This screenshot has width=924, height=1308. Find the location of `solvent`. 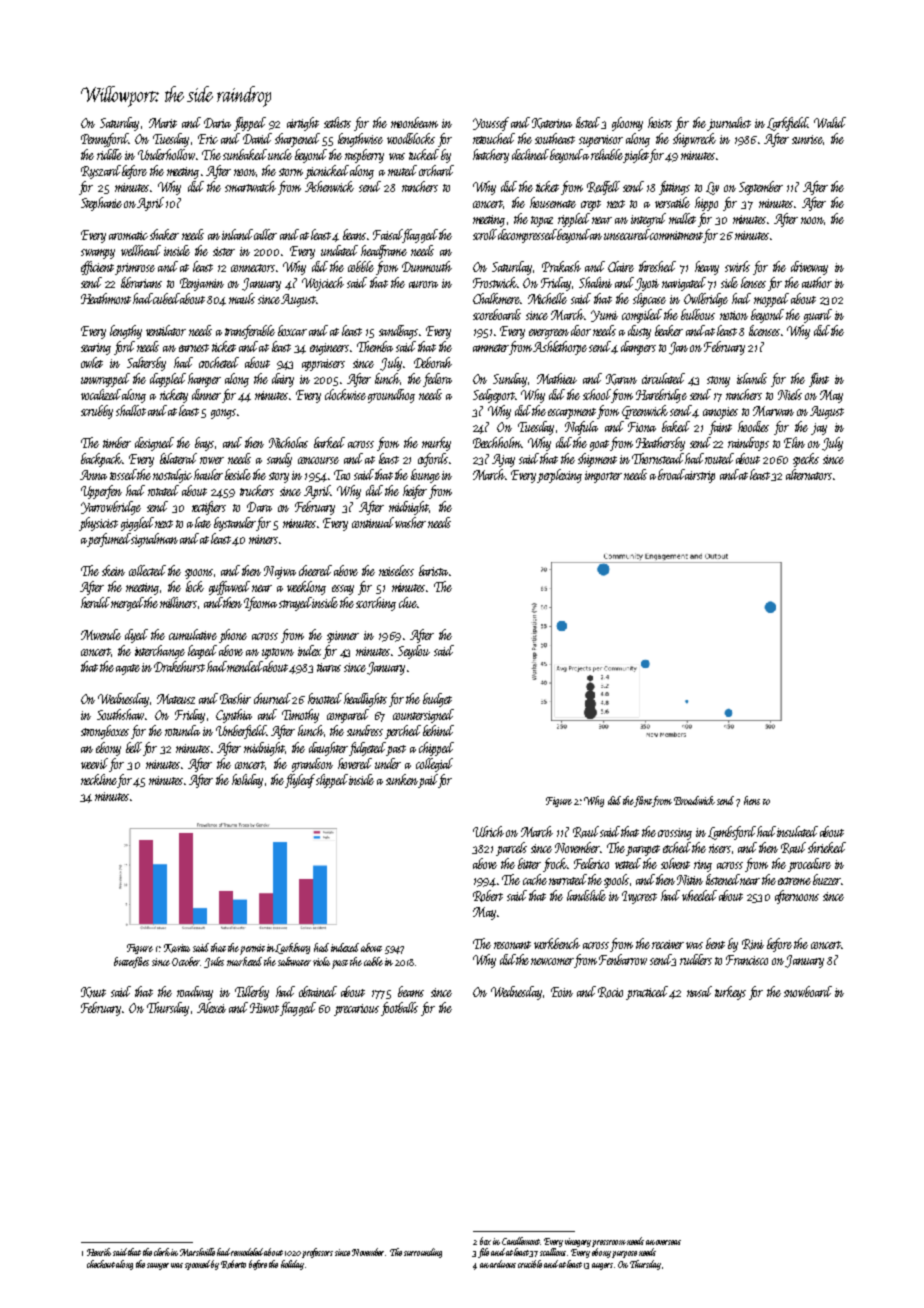

solvent is located at coordinates (675, 863).
